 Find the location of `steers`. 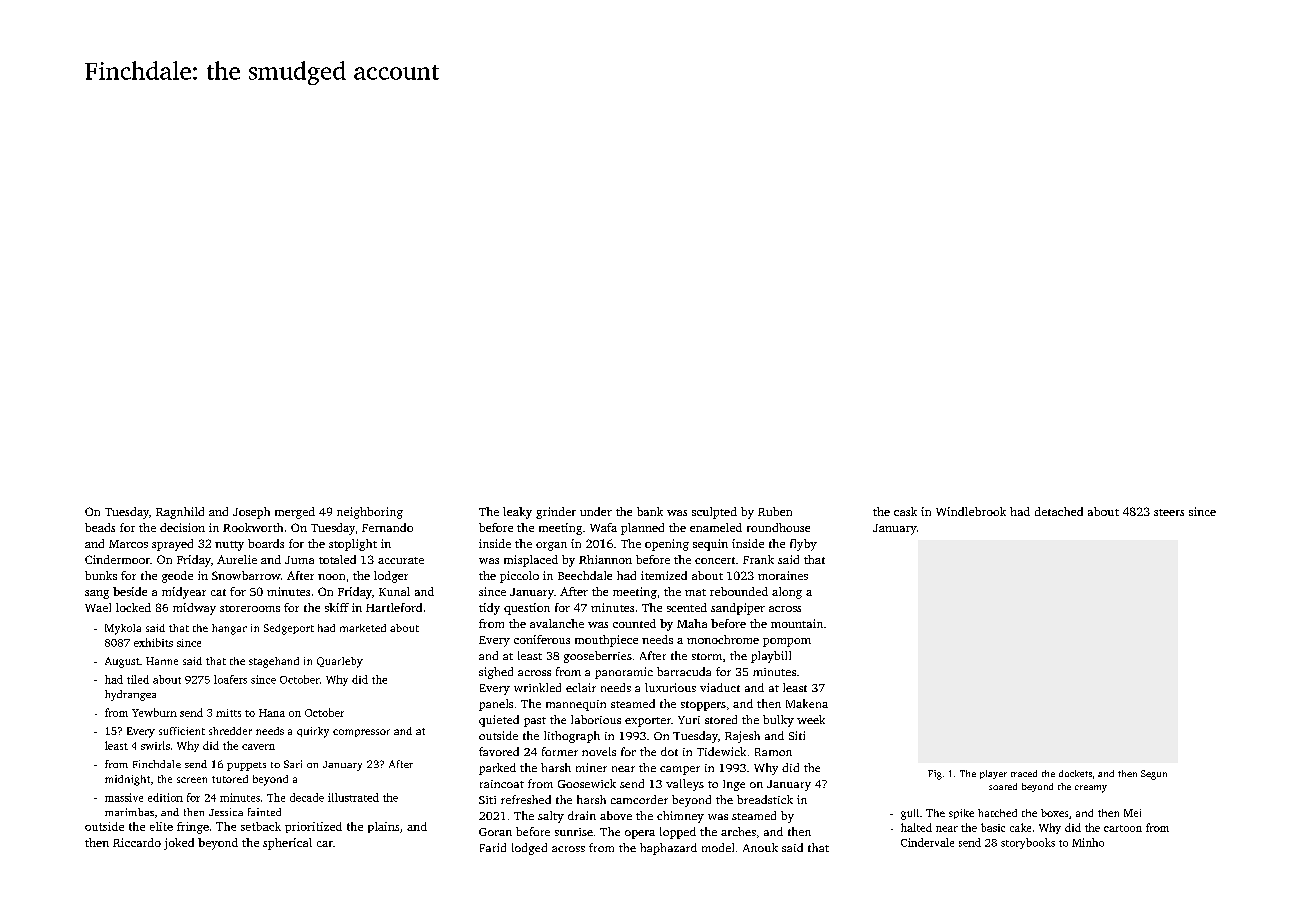

steers is located at coordinates (1169, 512).
